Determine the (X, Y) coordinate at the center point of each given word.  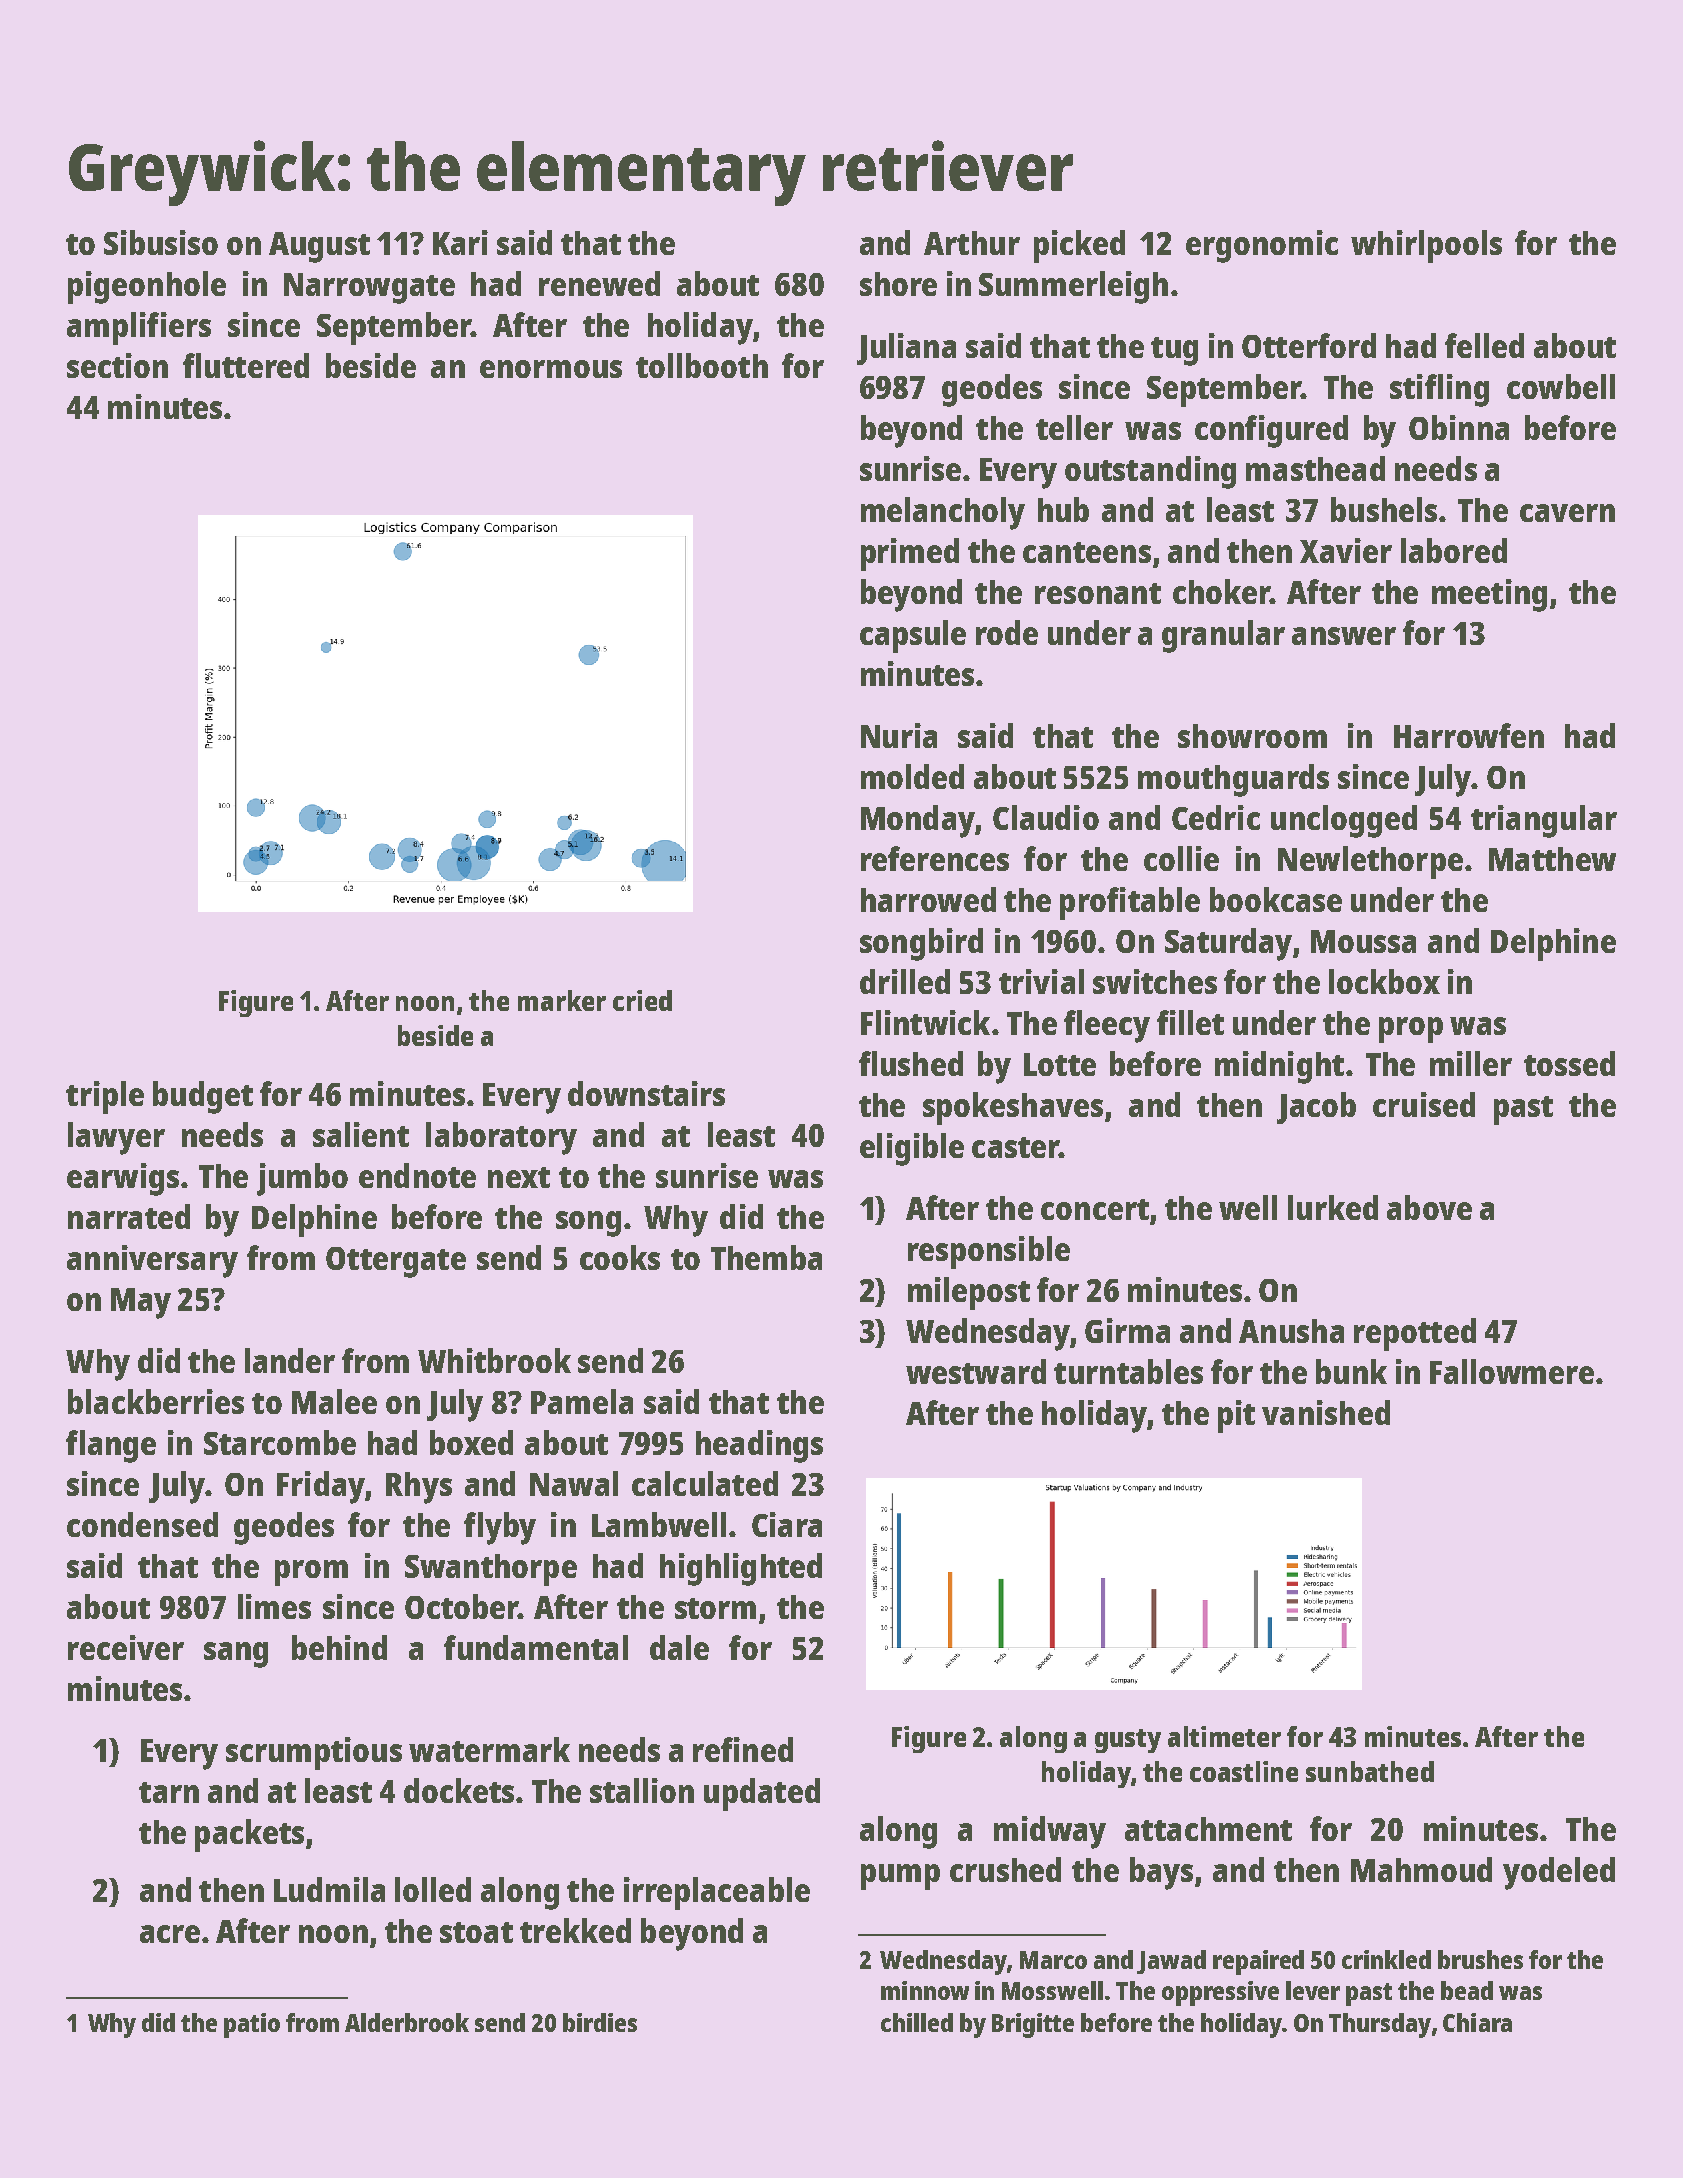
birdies (600, 2022)
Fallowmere (1512, 1371)
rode (1007, 632)
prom (311, 1573)
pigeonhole (147, 287)
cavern (1567, 513)
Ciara (787, 1524)
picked (1079, 246)
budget (203, 1097)
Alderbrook (407, 2022)
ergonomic (1262, 246)
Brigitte (1033, 2025)
